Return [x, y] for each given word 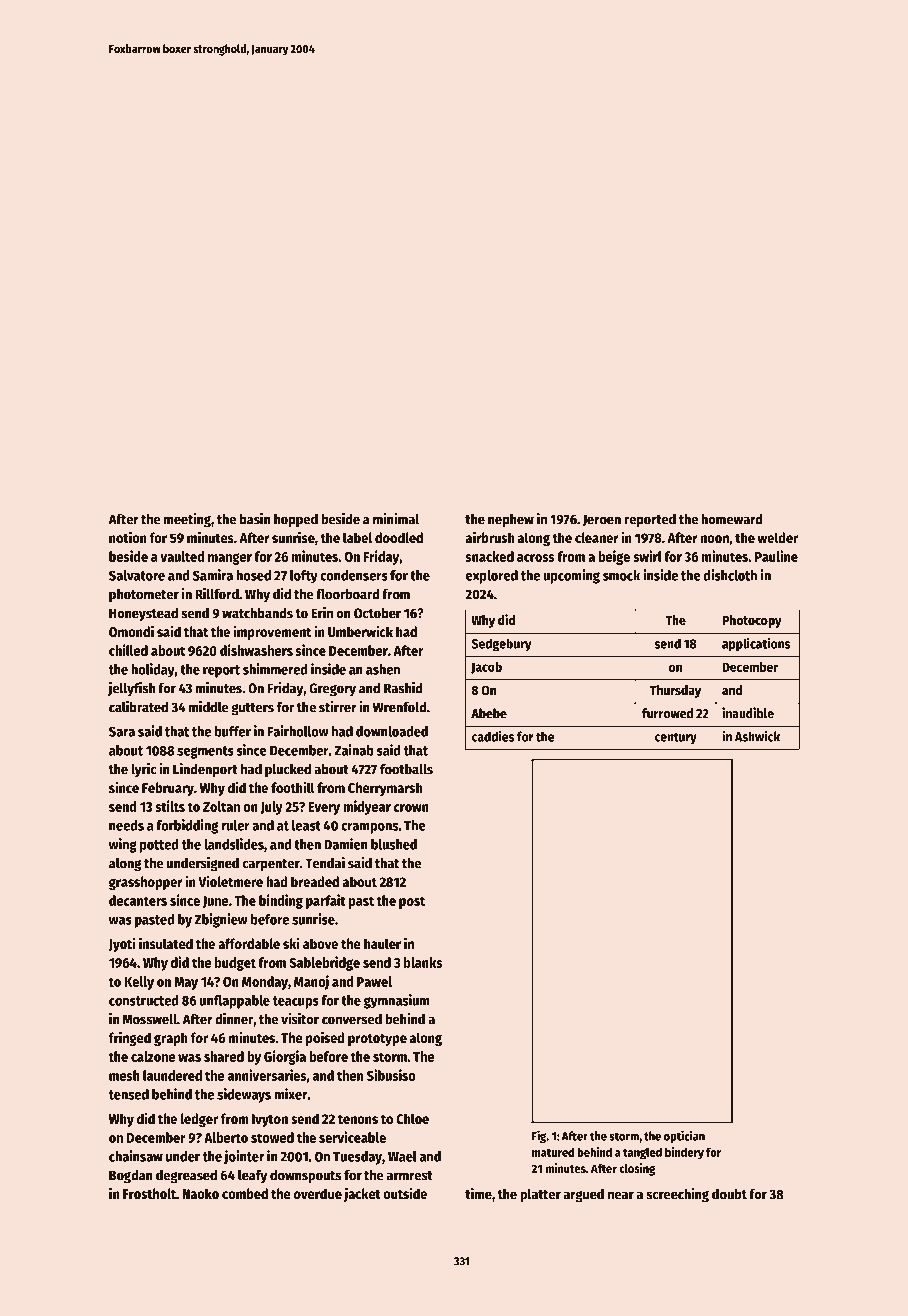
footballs [406, 769]
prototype [377, 1040]
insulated [166, 943]
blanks [423, 962]
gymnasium [397, 1001]
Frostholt [149, 1193]
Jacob [486, 668]
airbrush [490, 537]
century [676, 739]
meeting [187, 520]
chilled [128, 650]
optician [684, 1136]
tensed [129, 1094]
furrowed [667, 713]
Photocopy [752, 621]
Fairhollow [298, 731]
